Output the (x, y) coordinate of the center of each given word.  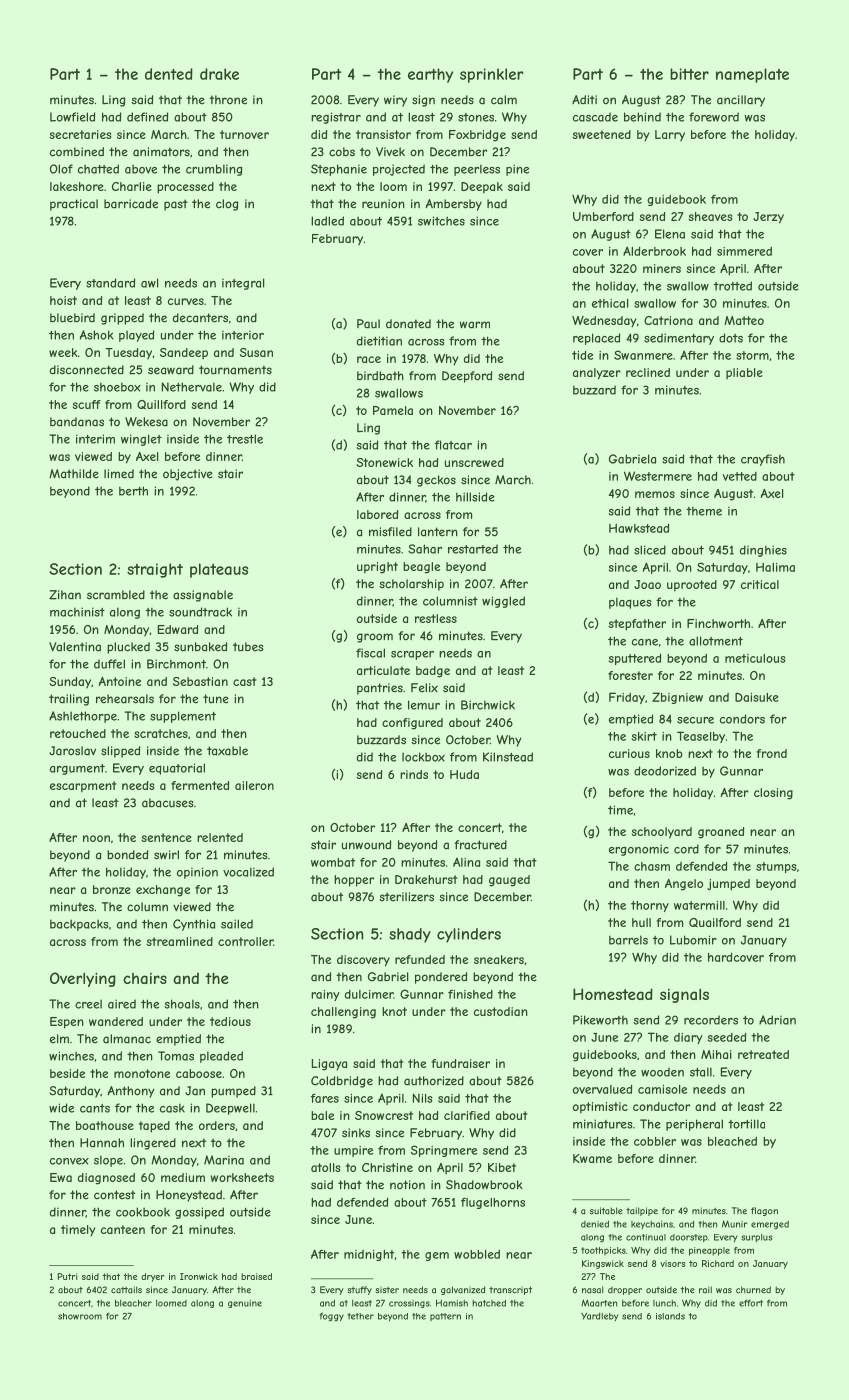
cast (245, 681)
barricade (131, 204)
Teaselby (701, 737)
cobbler (655, 1141)
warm (474, 325)
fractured (480, 845)
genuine (245, 1304)
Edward (178, 629)
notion (407, 1185)
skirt (644, 736)
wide (61, 1108)
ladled (327, 221)
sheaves (710, 216)
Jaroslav (72, 751)
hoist (63, 300)
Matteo (744, 320)
